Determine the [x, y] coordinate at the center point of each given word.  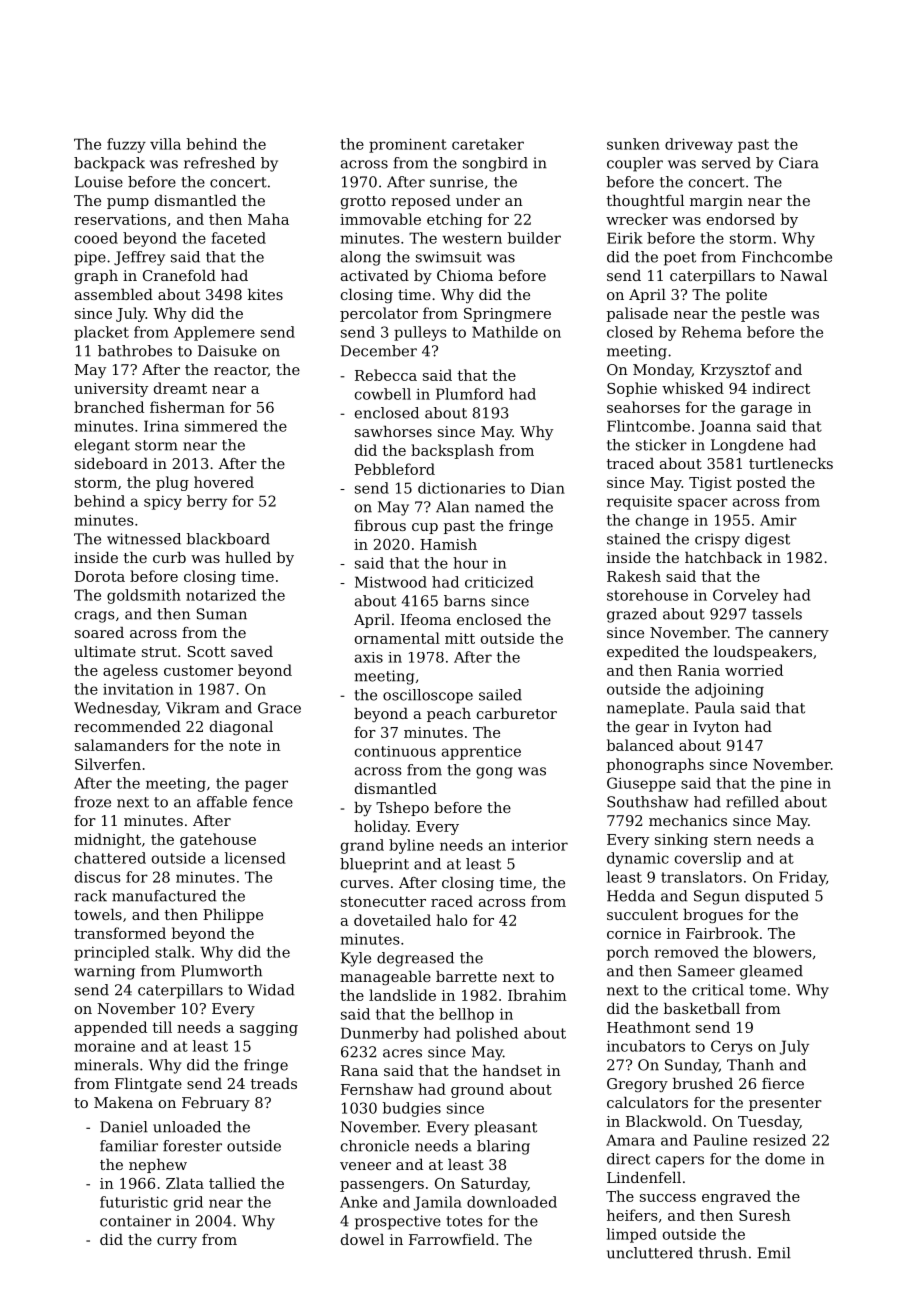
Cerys [732, 1047]
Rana [359, 1070]
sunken [633, 144]
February [216, 1104]
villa [165, 144]
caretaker [488, 144]
